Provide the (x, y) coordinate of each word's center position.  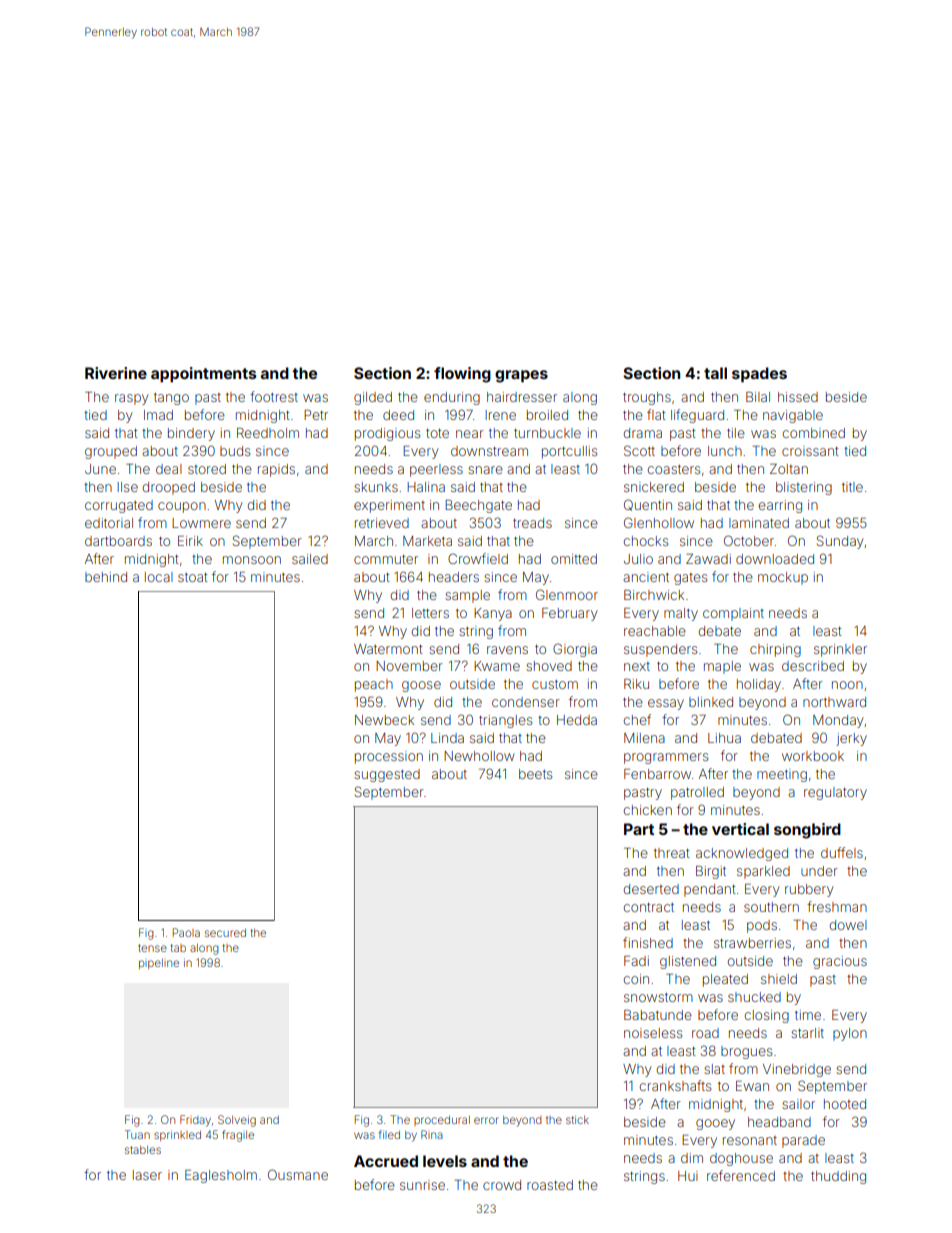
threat (672, 853)
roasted (550, 1185)
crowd (502, 1185)
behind (106, 577)
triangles (505, 721)
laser (147, 1175)
